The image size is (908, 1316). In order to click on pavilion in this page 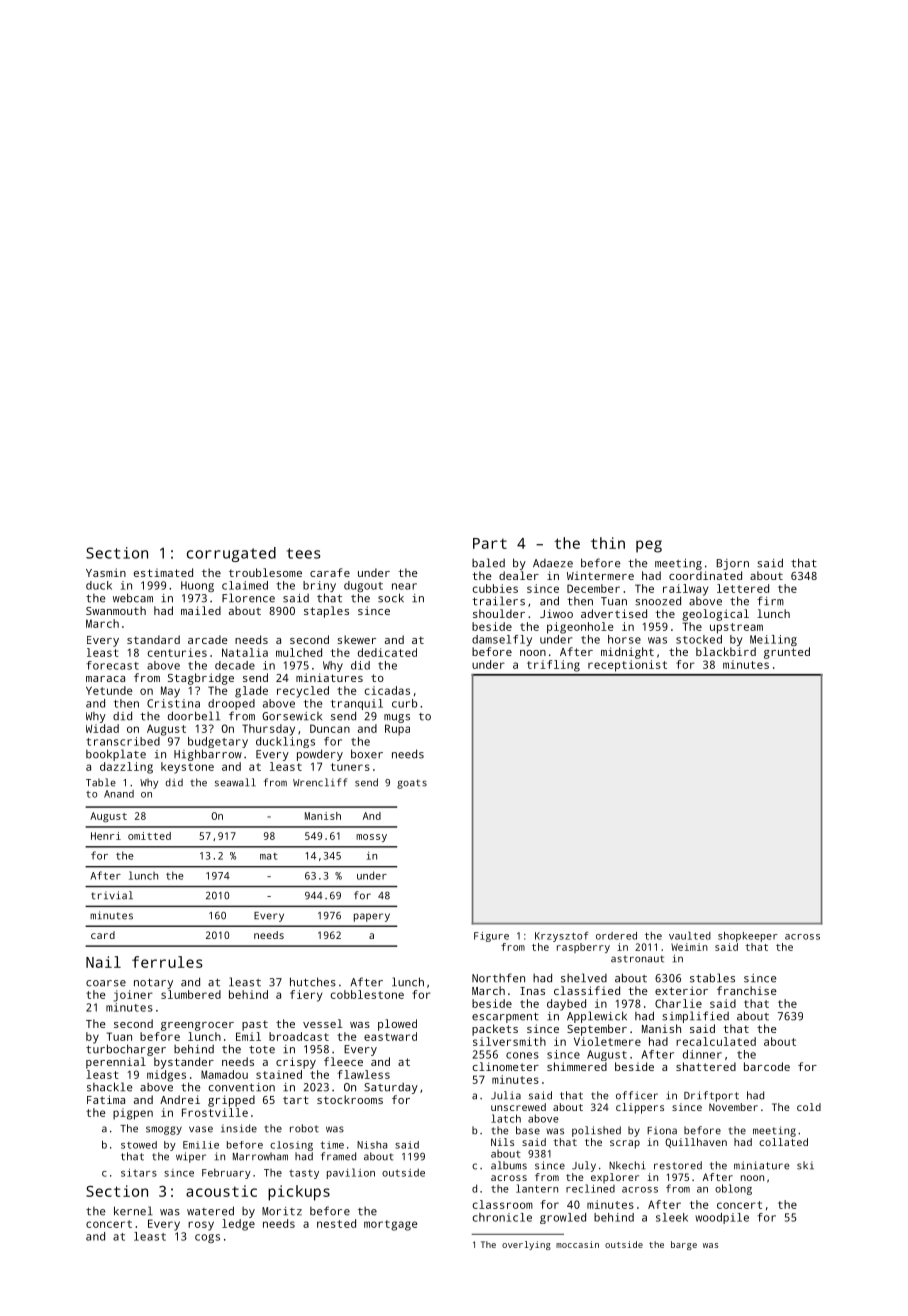, I will do `click(351, 1173)`.
